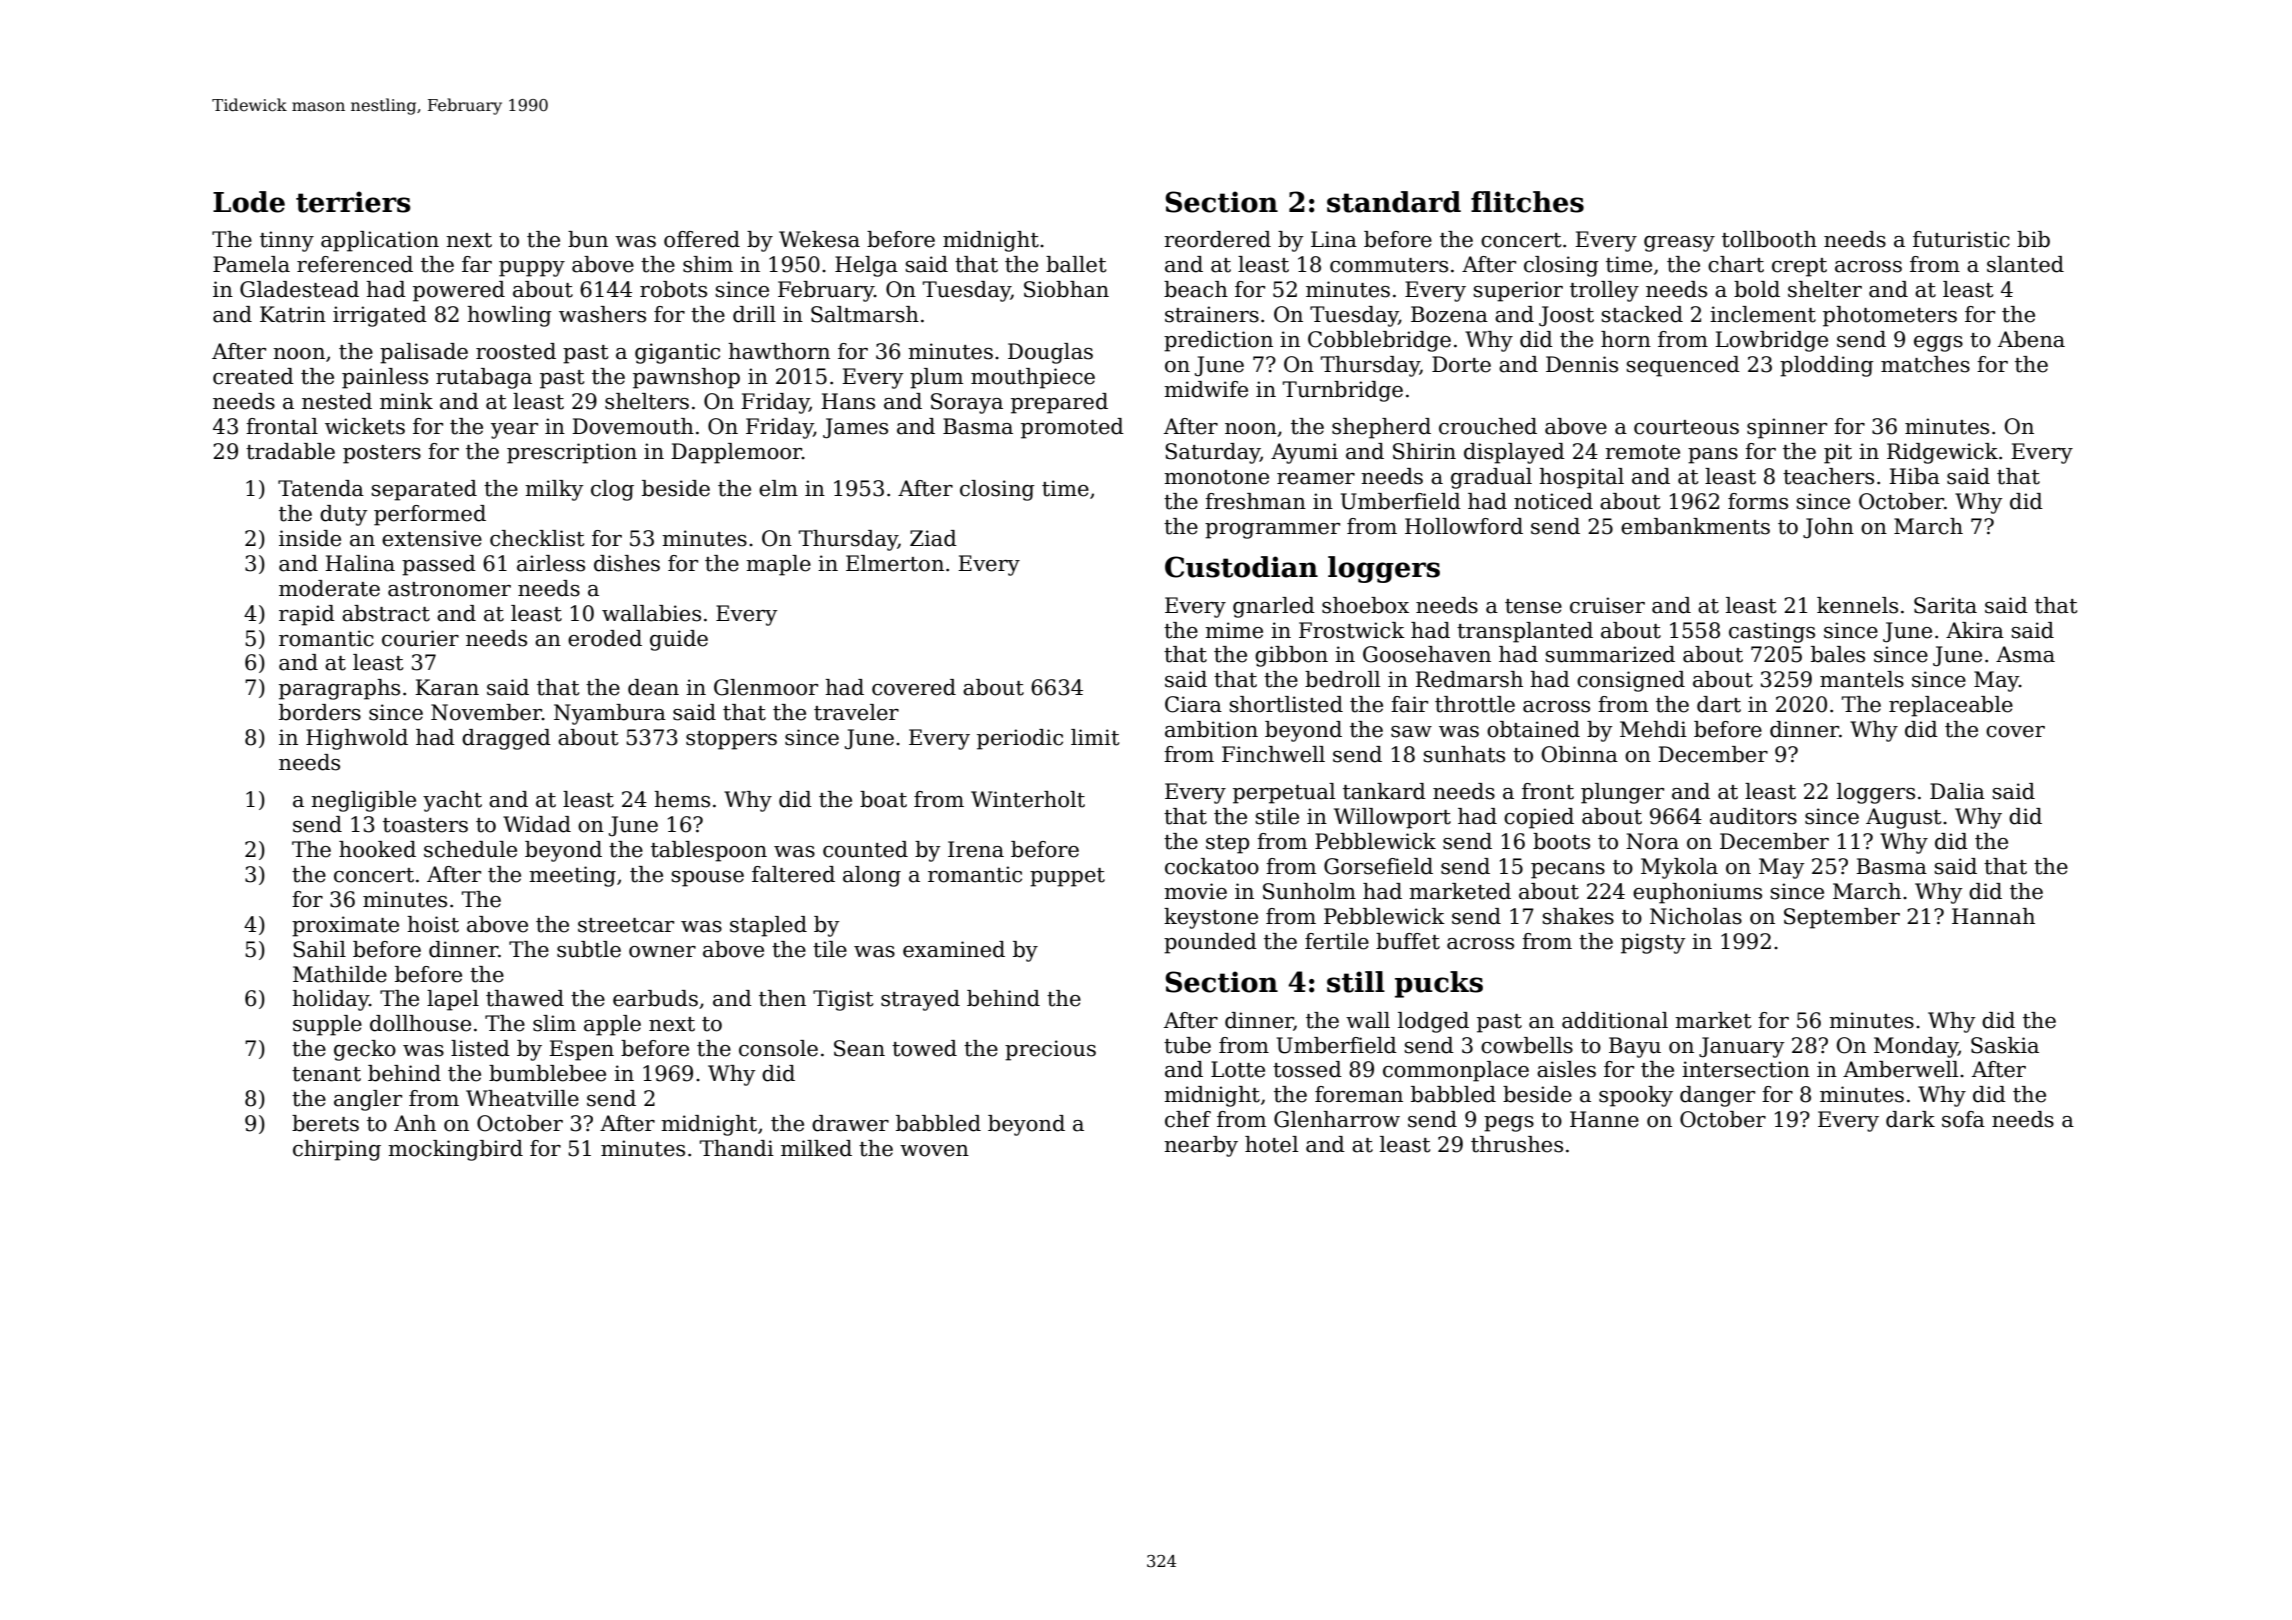  What do you see at coordinates (850, 1123) in the document?
I see `drawer` at bounding box center [850, 1123].
